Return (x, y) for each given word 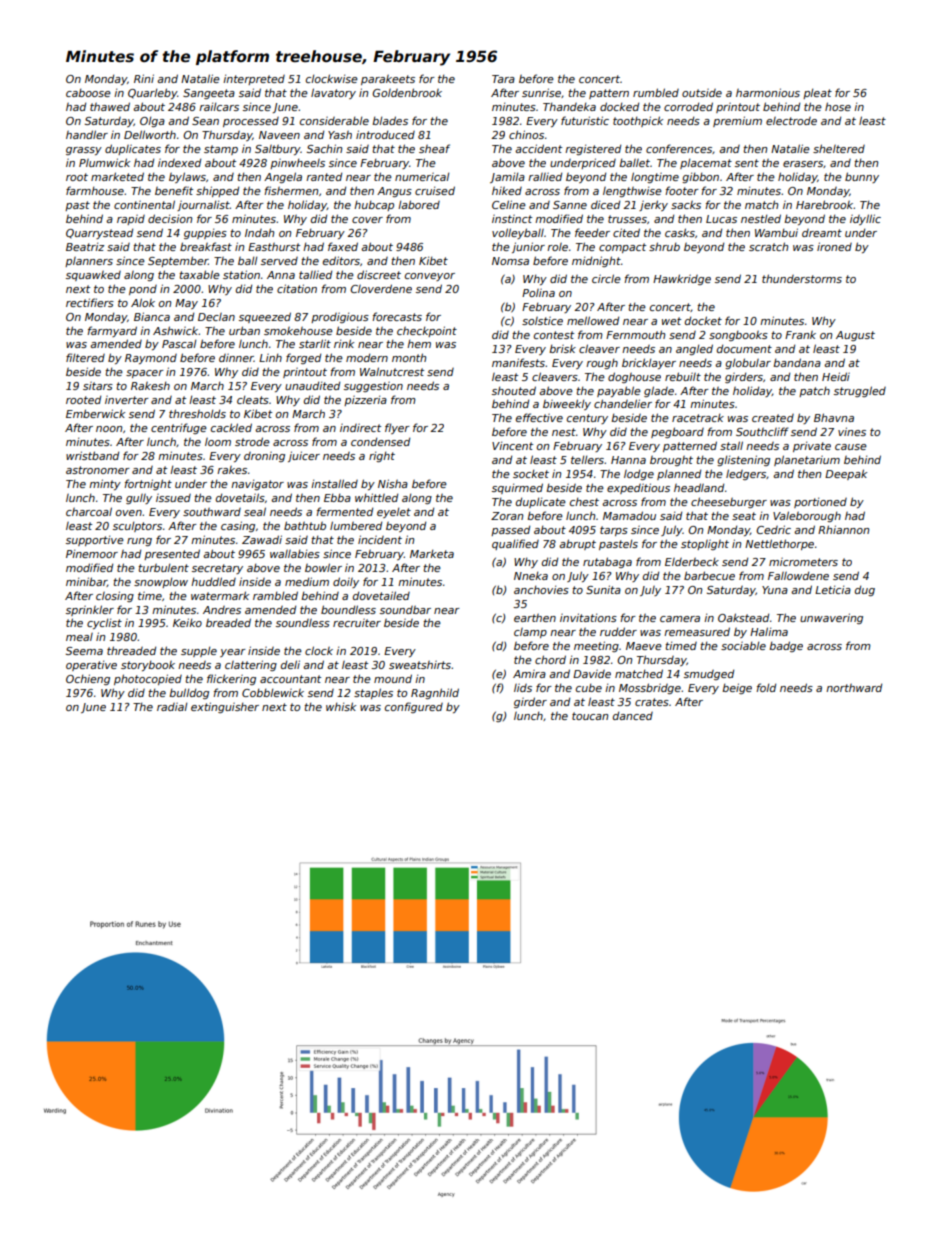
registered (593, 149)
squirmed (517, 488)
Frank (800, 335)
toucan (590, 716)
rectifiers (90, 302)
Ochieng (88, 679)
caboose (88, 92)
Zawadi (262, 539)
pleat (817, 93)
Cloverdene (381, 288)
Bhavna (834, 417)
